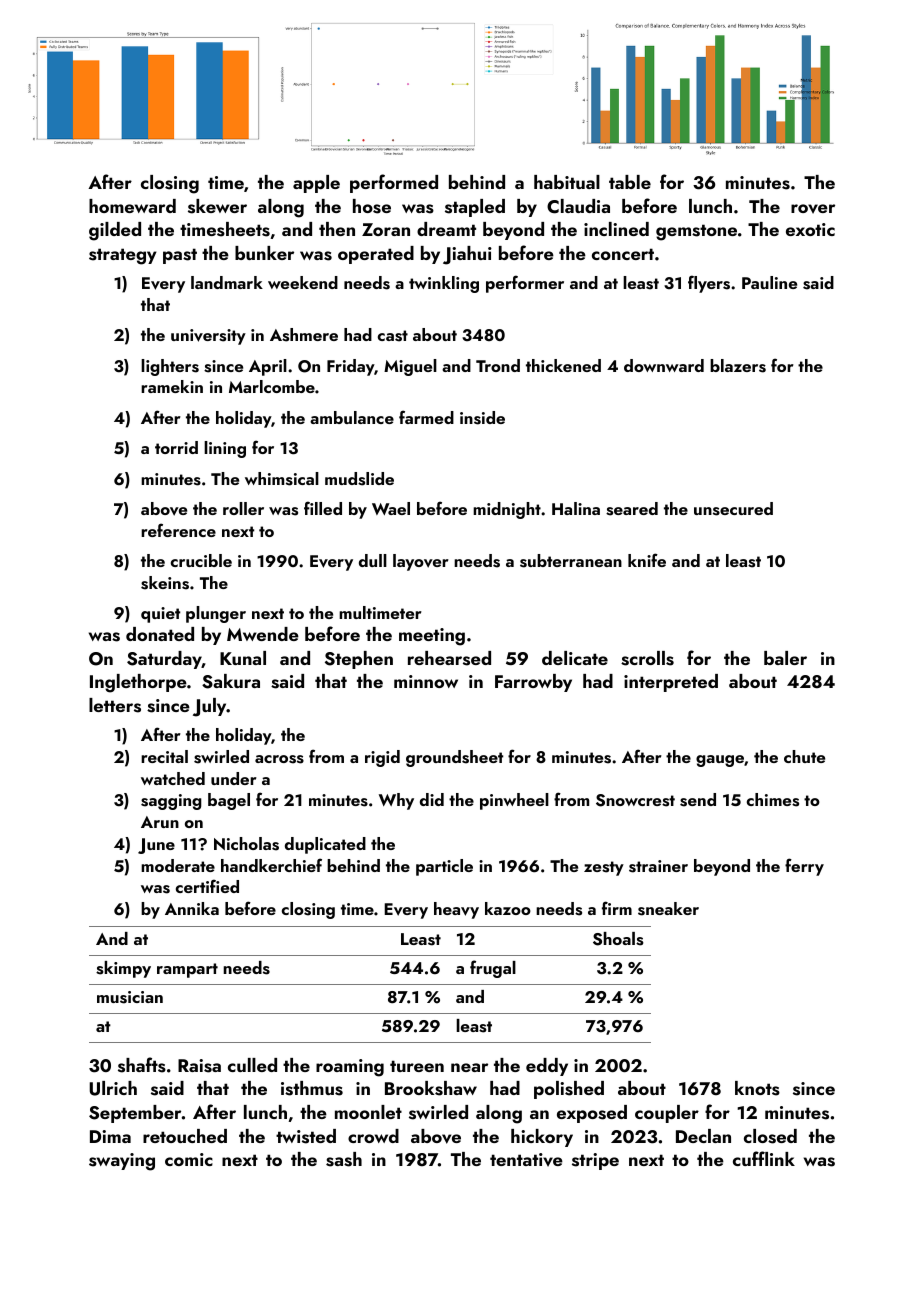 The height and width of the screenshot is (1311, 924). What do you see at coordinates (217, 206) in the screenshot?
I see `skewer` at bounding box center [217, 206].
